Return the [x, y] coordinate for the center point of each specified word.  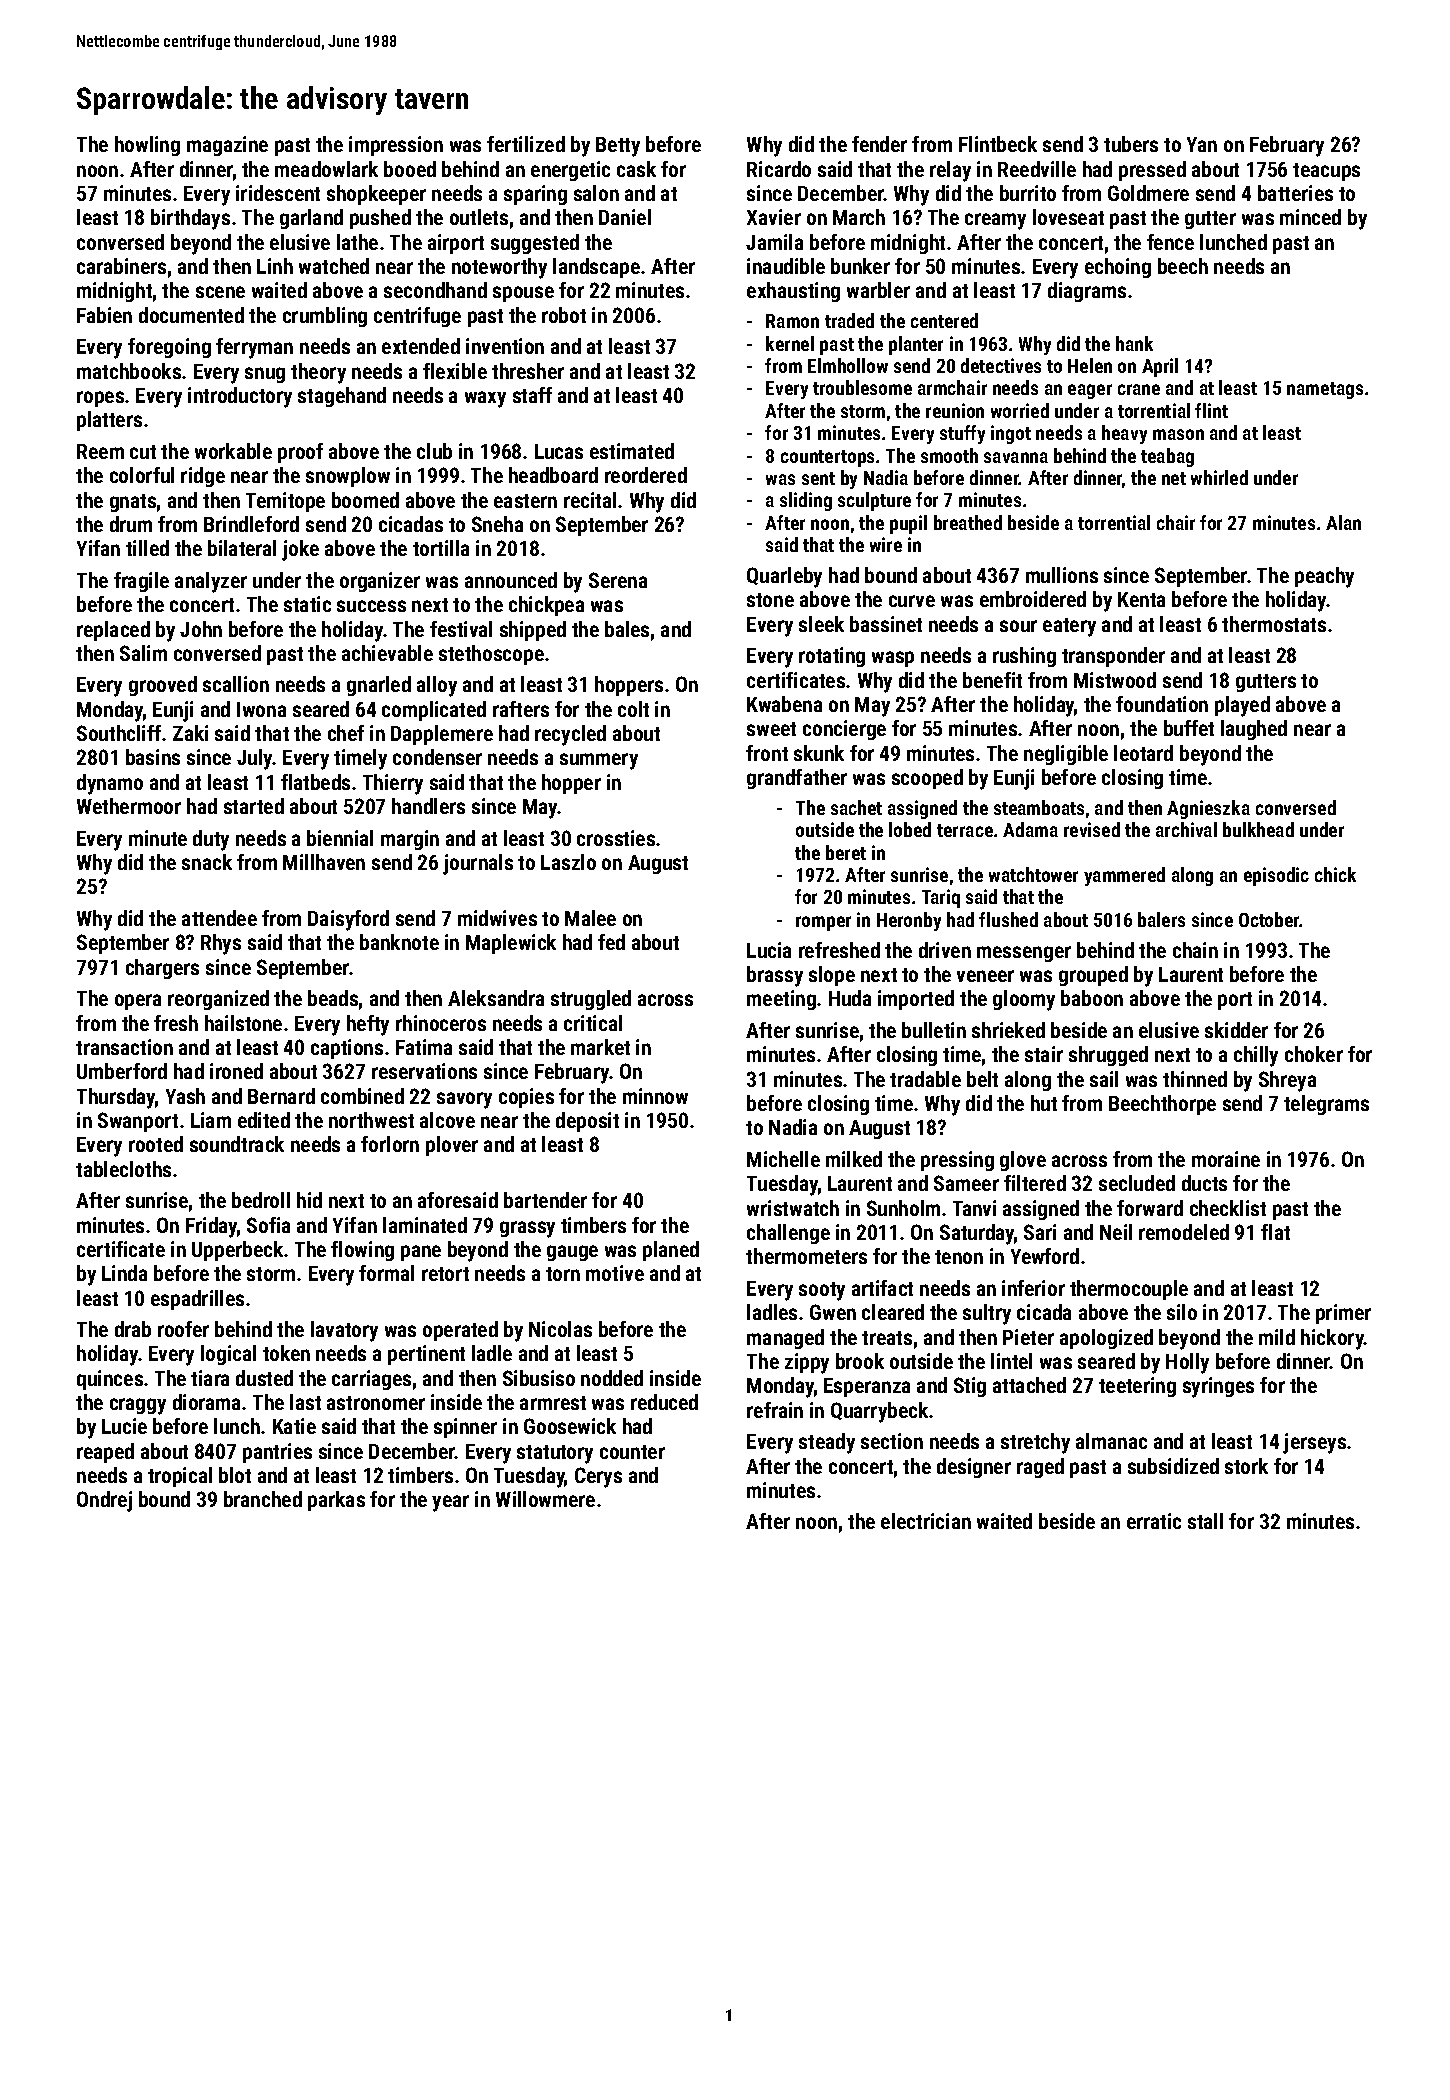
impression [396, 146]
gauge [572, 1253]
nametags [1325, 390]
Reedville [1037, 169]
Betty [618, 147]
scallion [236, 684]
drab [133, 1329]
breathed [968, 522]
